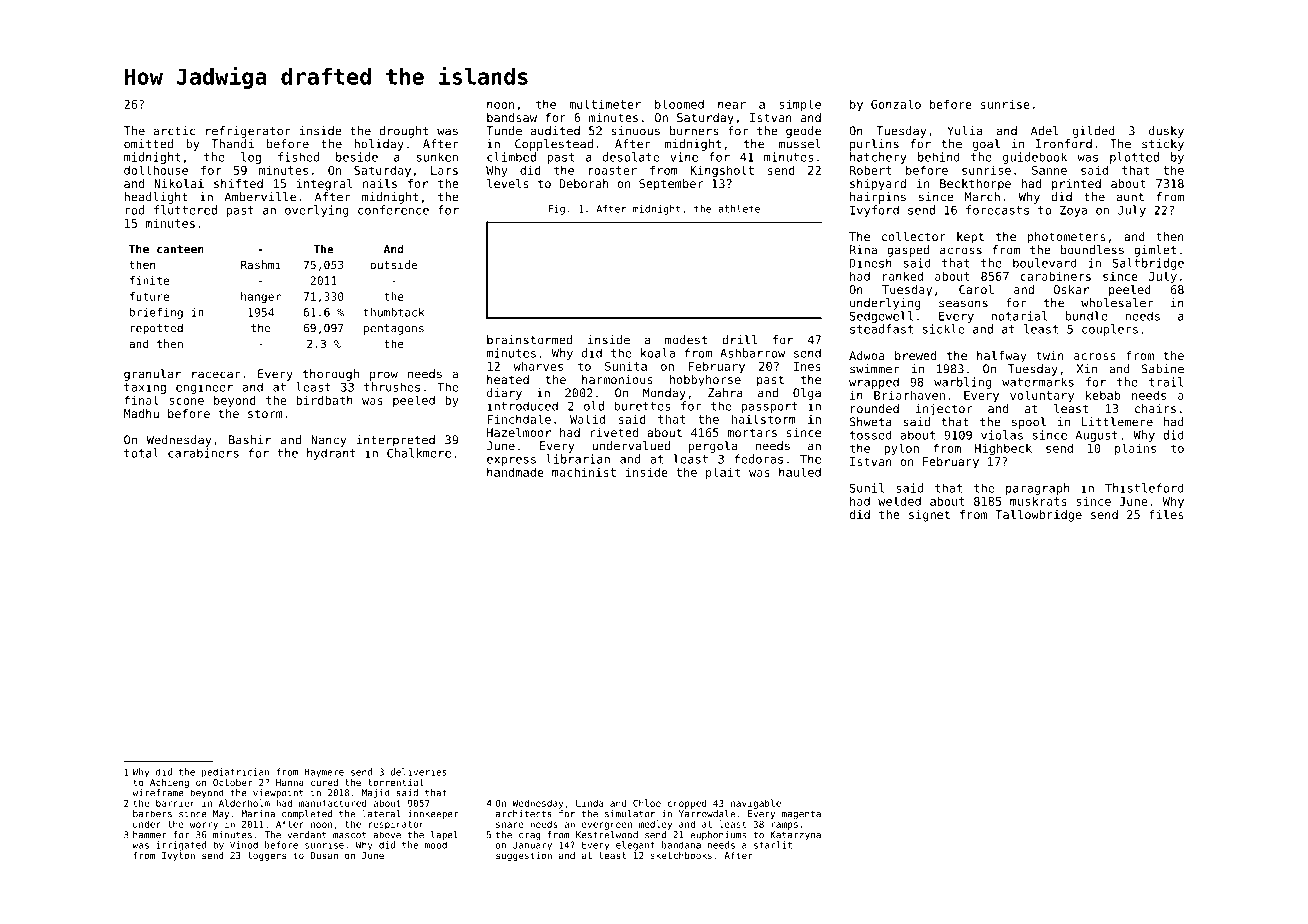 Image resolution: width=1308 pixels, height=924 pixels. I want to click on hydrant, so click(331, 454).
